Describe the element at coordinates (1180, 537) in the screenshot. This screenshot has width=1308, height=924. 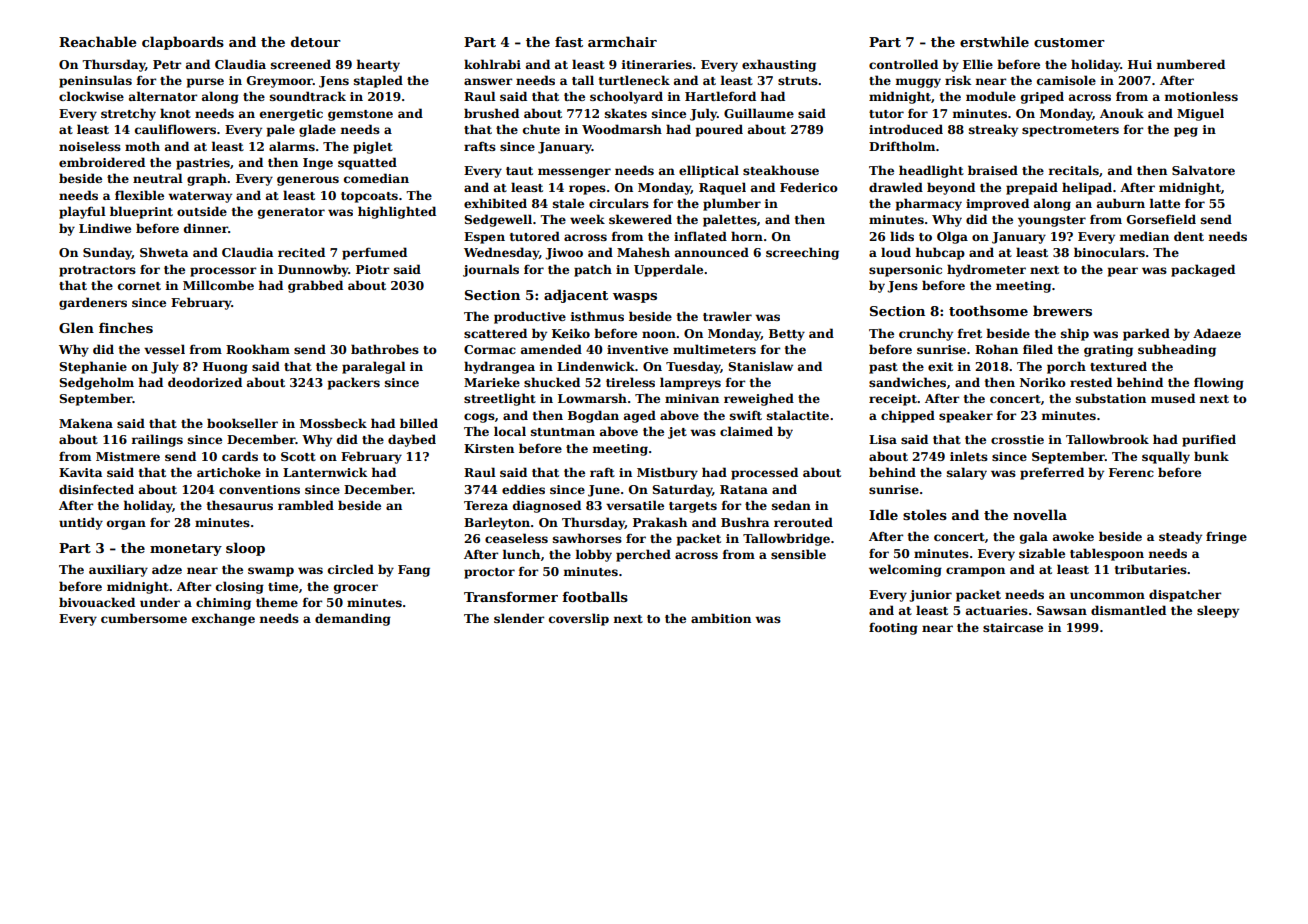
I see `steady` at that location.
